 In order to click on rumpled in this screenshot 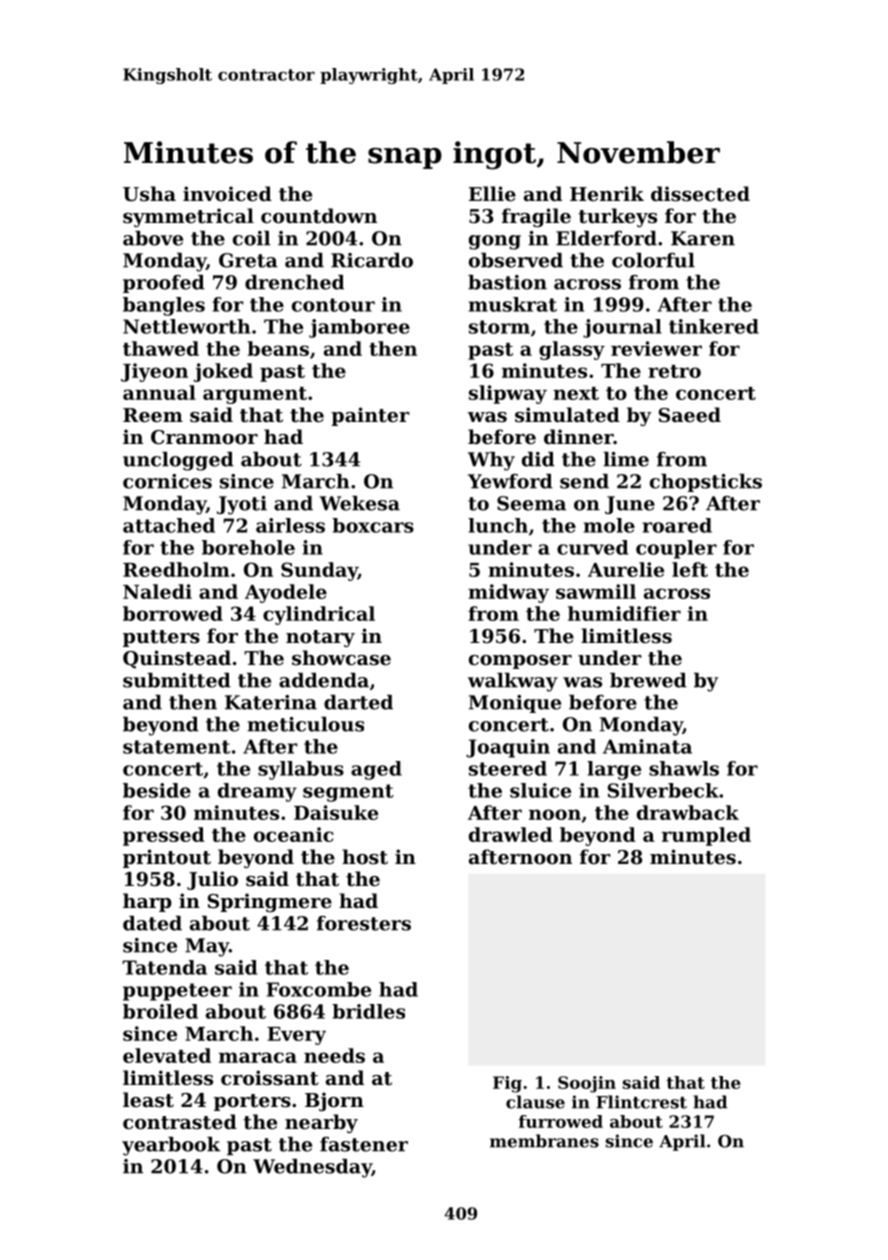, I will do `click(706, 836)`.
